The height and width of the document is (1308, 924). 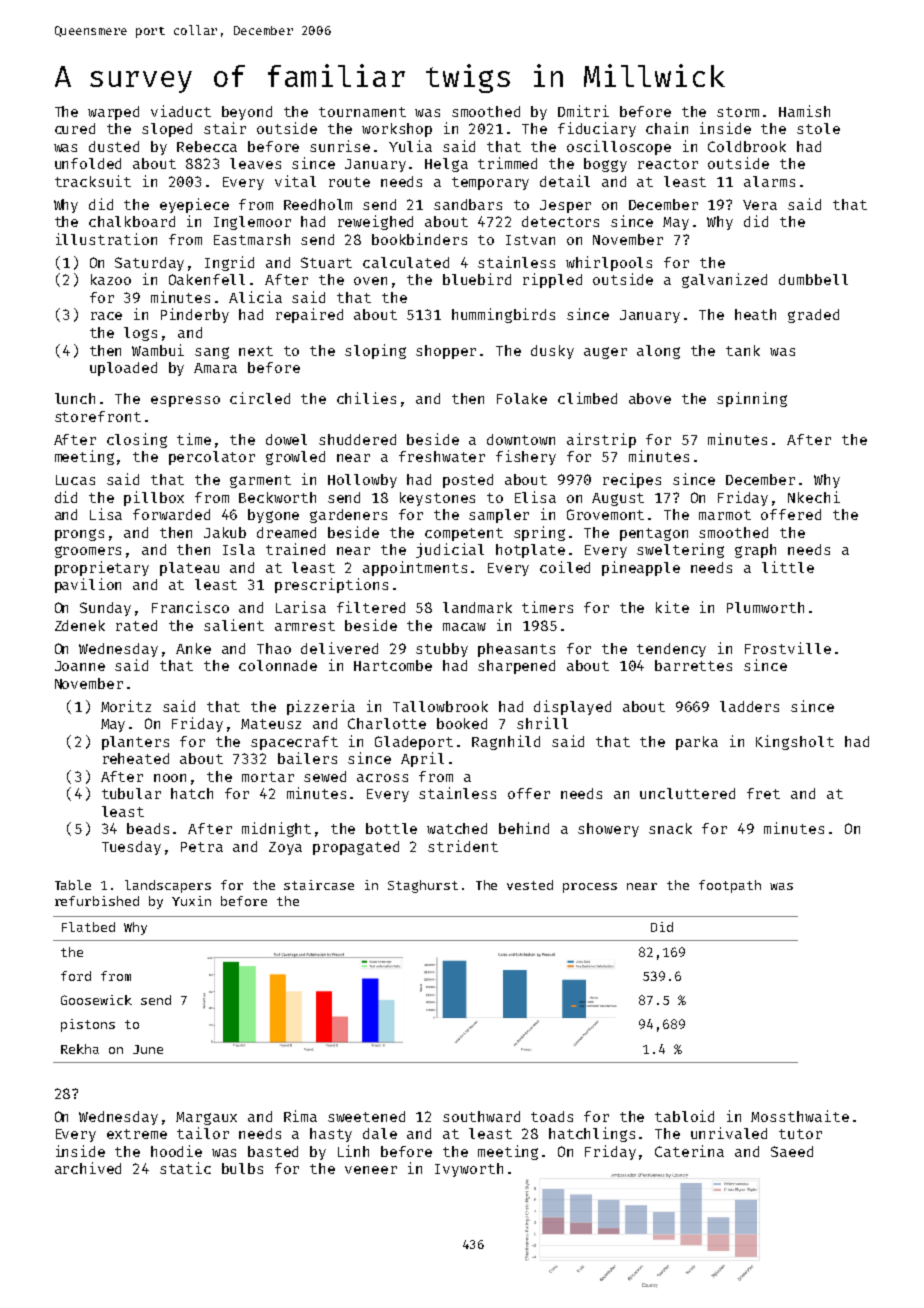 I want to click on workshop, so click(x=397, y=130).
